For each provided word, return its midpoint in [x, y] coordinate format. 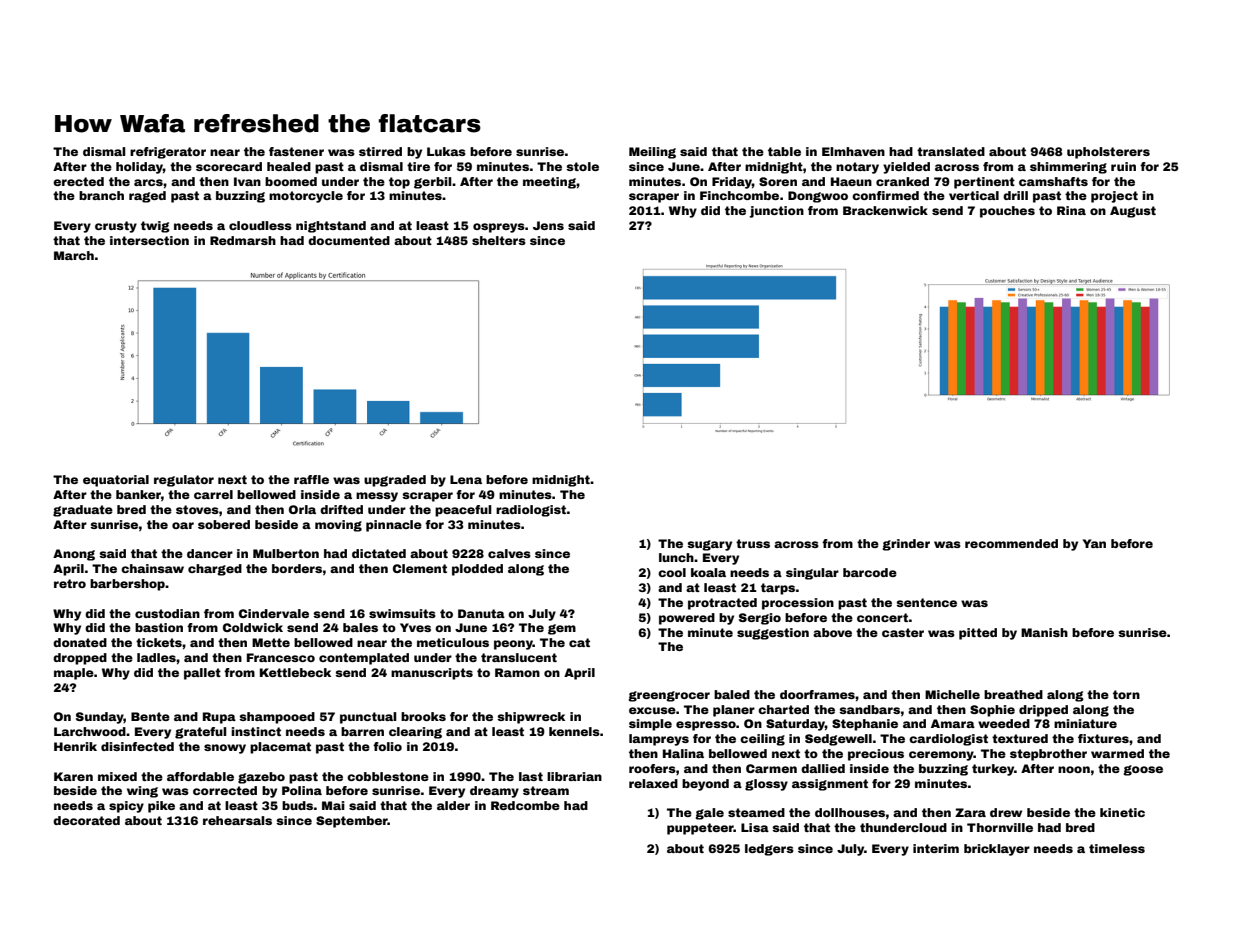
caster [903, 632]
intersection [149, 240]
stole [582, 166]
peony [513, 645]
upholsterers [1108, 153]
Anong [74, 555]
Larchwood [90, 731]
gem [562, 629]
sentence [926, 602]
